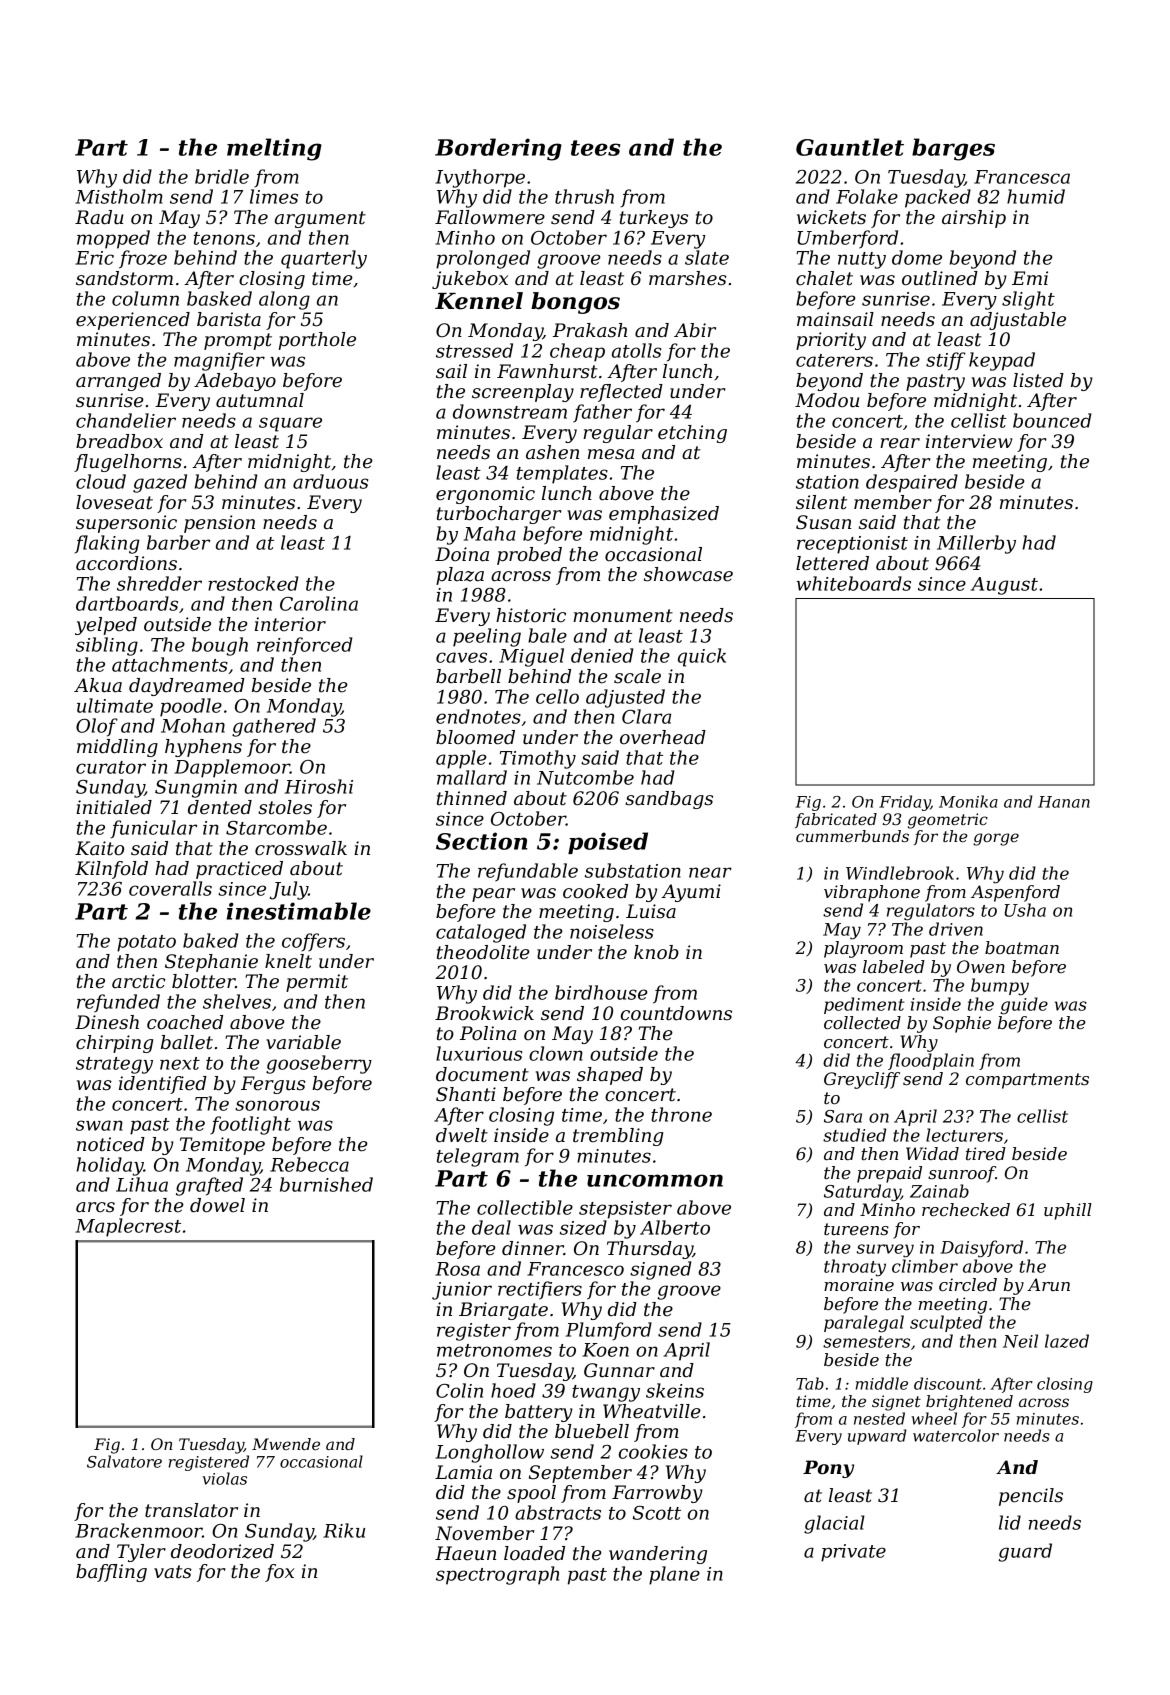 The width and height of the screenshot is (1170, 1695). Describe the element at coordinates (274, 149) in the screenshot. I see `melting` at that location.
